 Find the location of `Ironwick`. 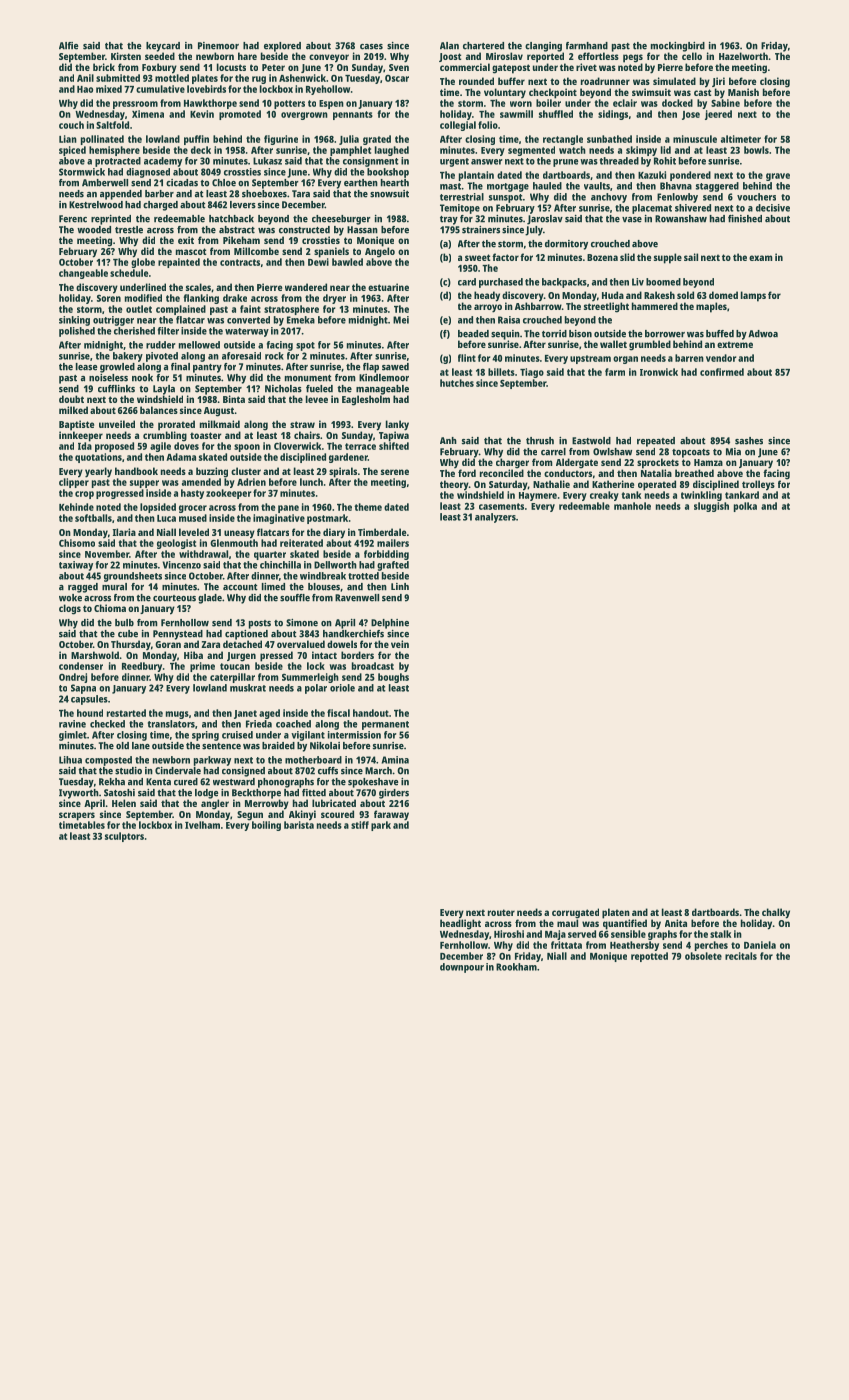

Ironwick is located at coordinates (659, 372).
